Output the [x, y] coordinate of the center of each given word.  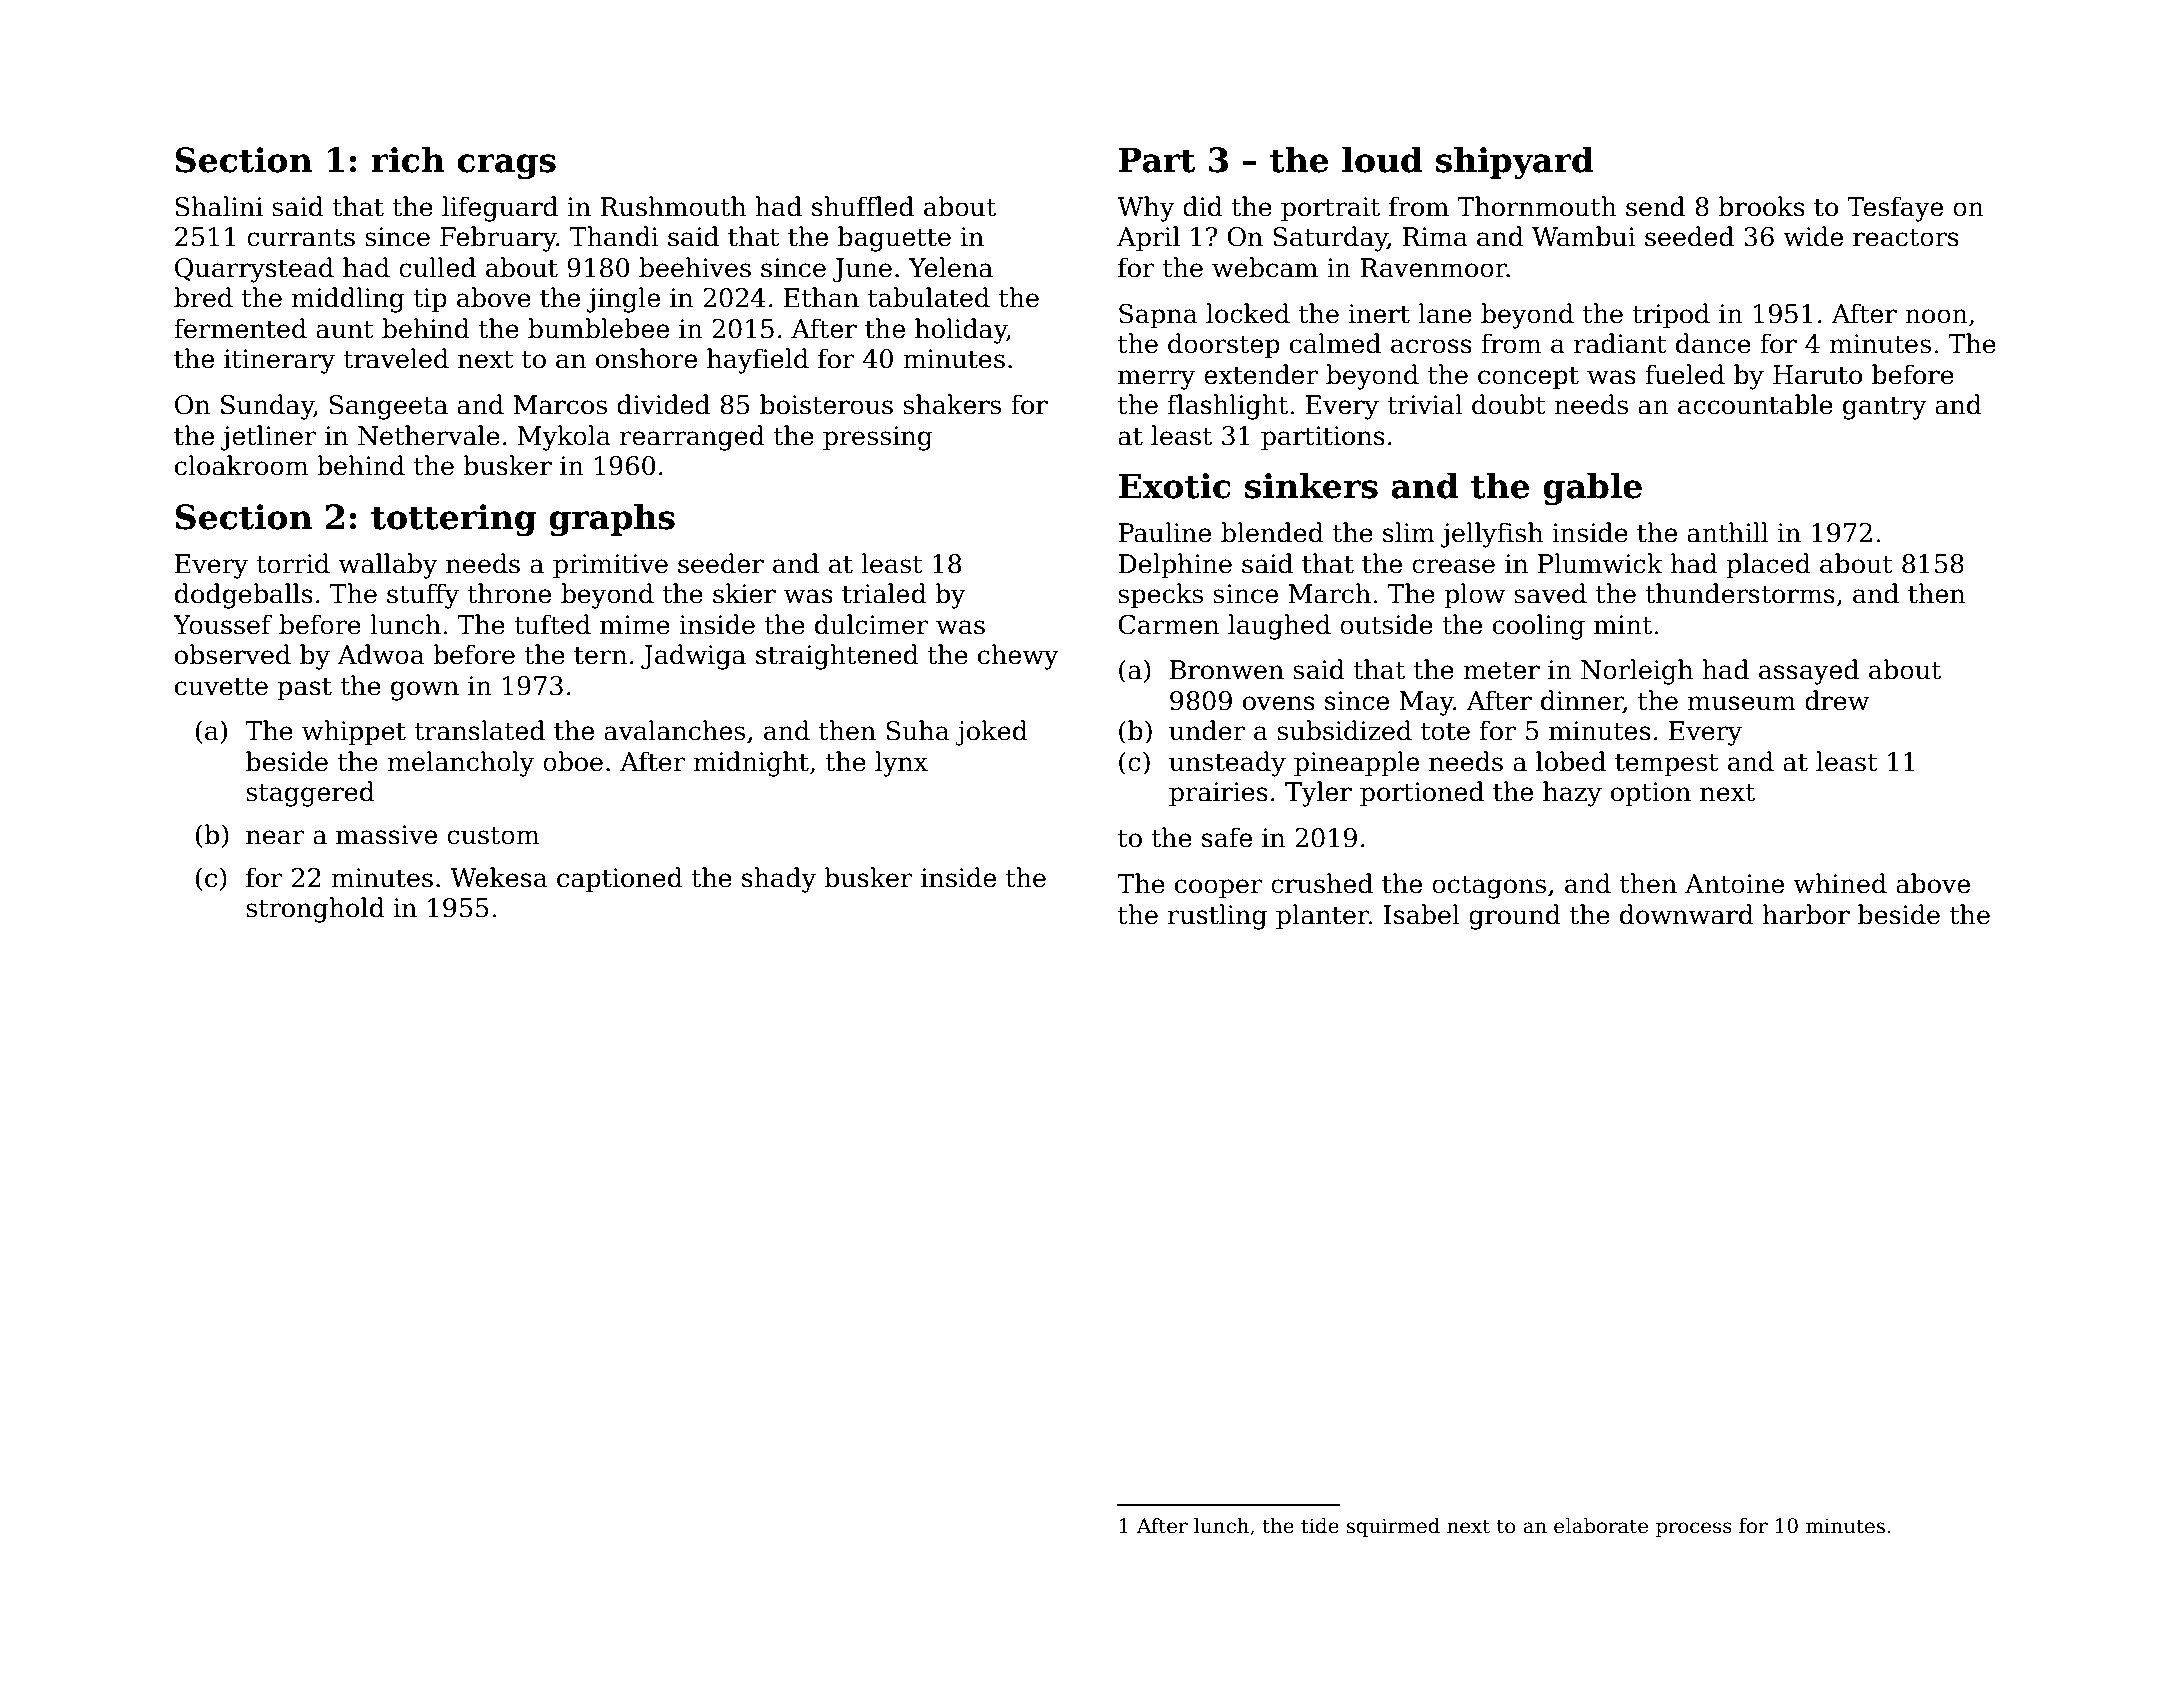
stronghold [315, 910]
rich [408, 159]
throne [509, 593]
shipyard [1515, 162]
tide [1320, 1526]
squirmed [1393, 1527]
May [1427, 703]
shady [779, 880]
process [1694, 1529]
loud [1382, 159]
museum [1742, 703]
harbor [1806, 914]
